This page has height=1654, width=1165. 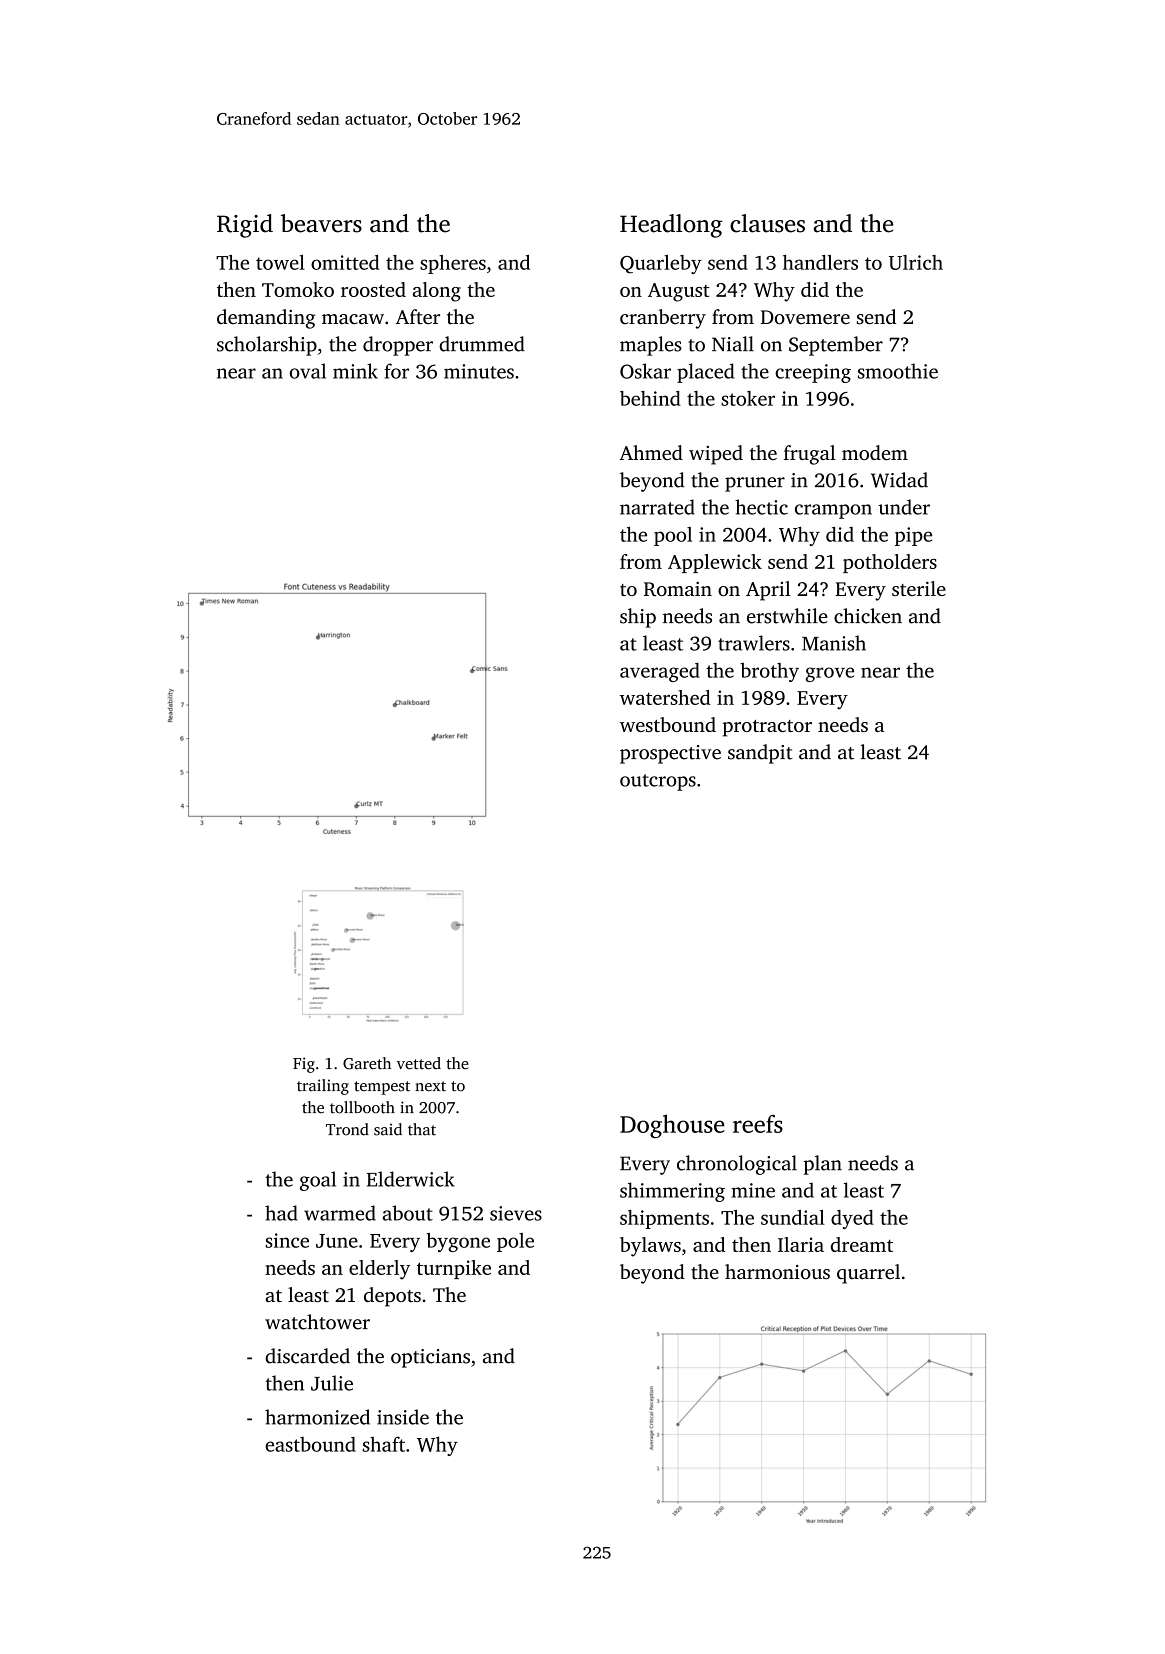 I want to click on hectic, so click(x=761, y=507).
